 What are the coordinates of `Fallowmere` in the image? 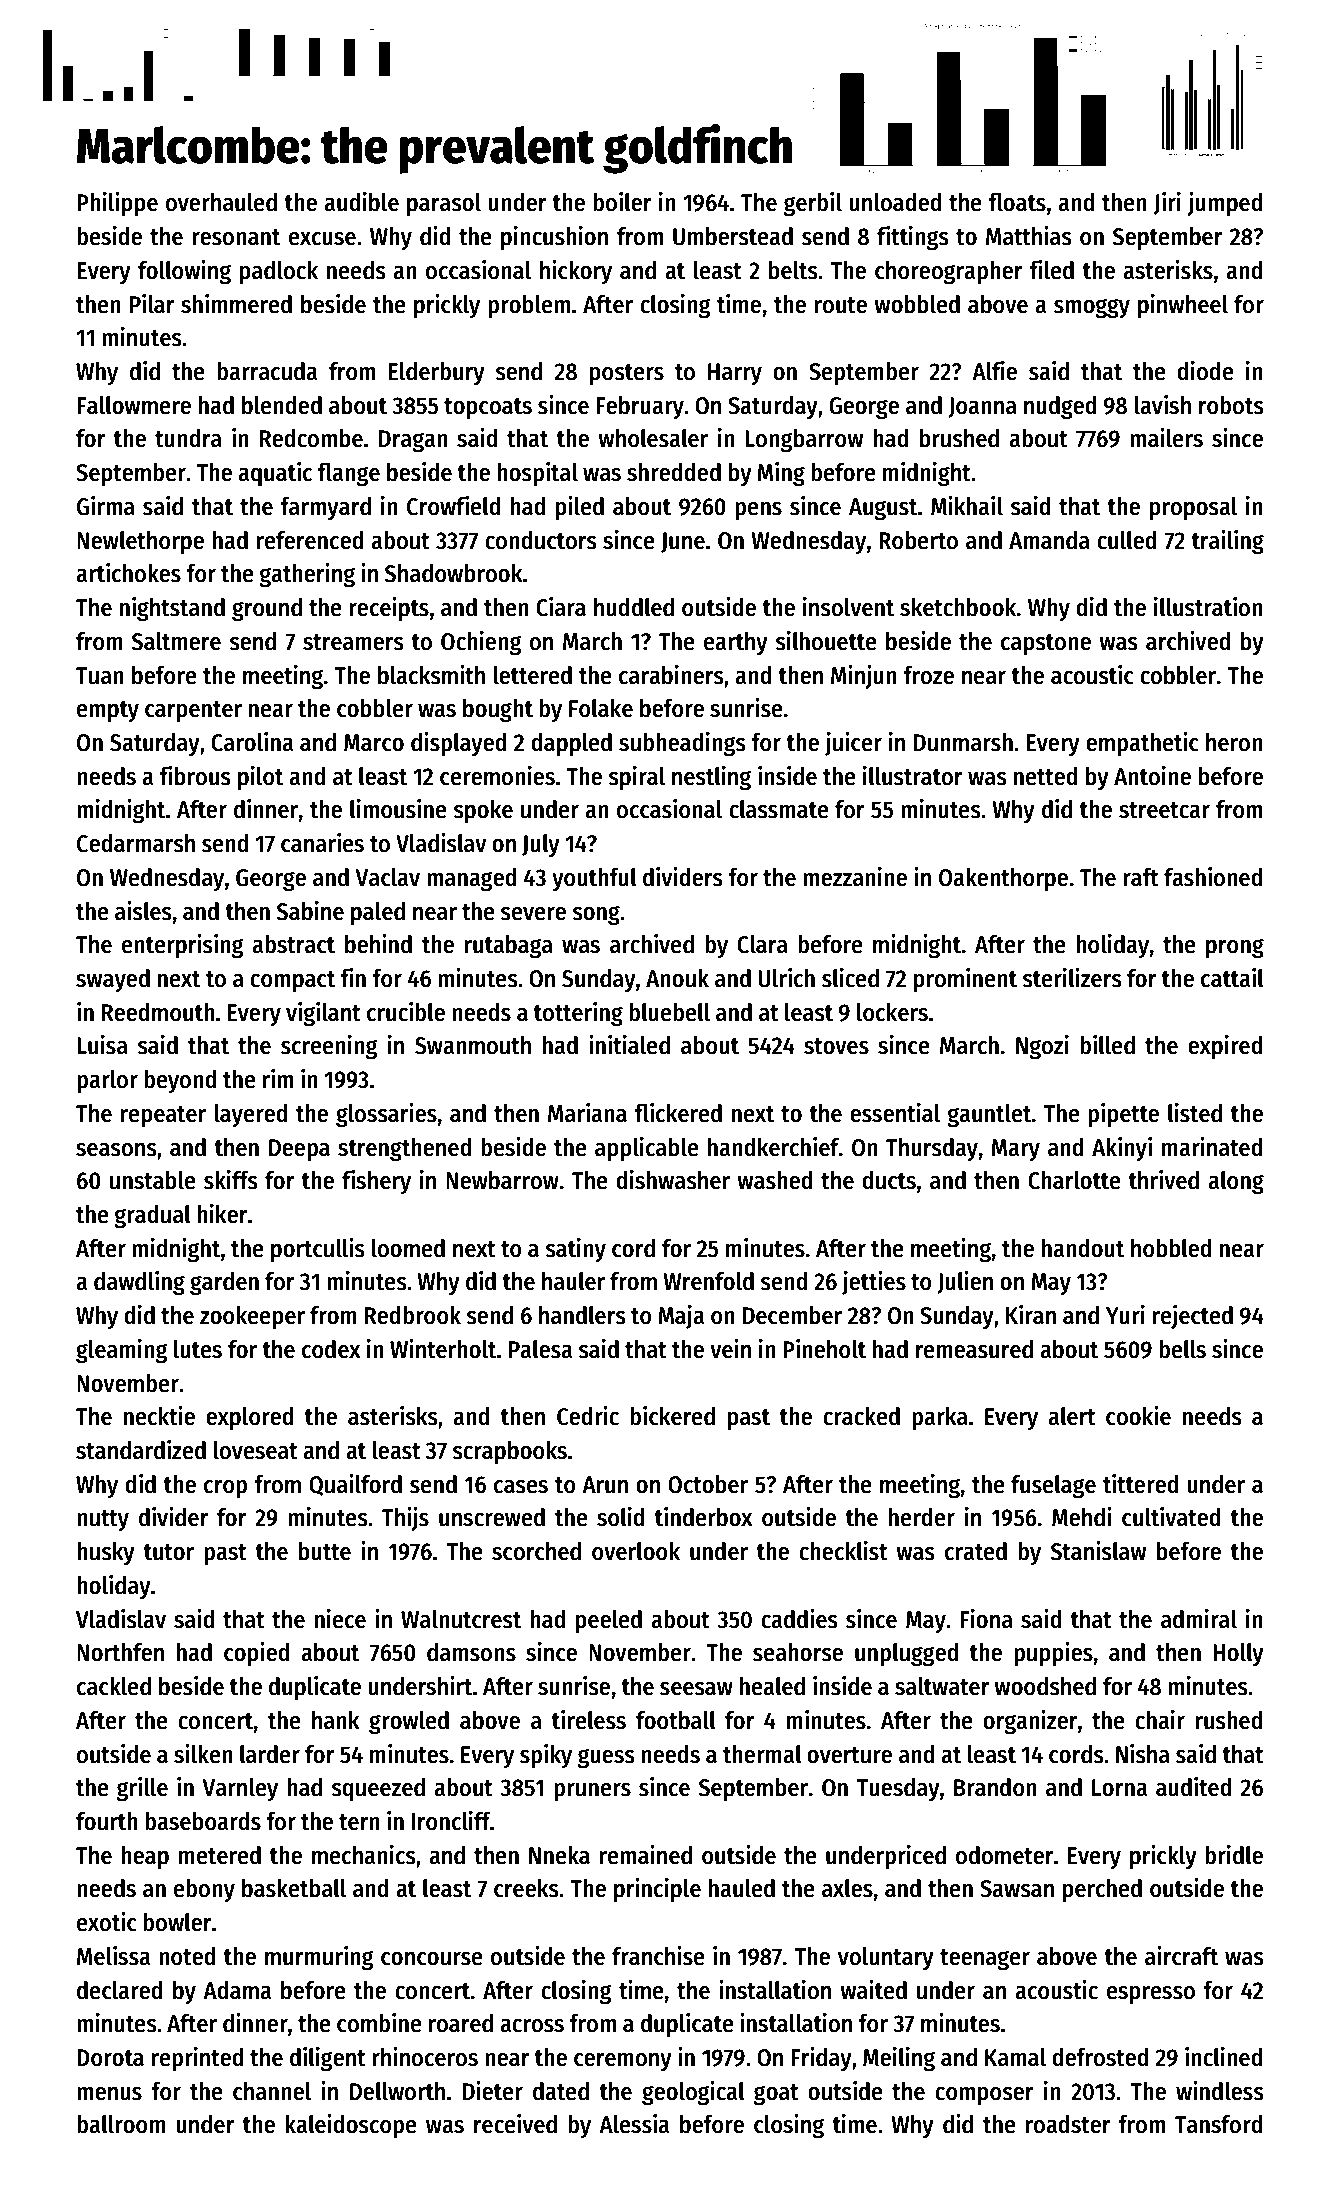 It's located at (134, 405).
